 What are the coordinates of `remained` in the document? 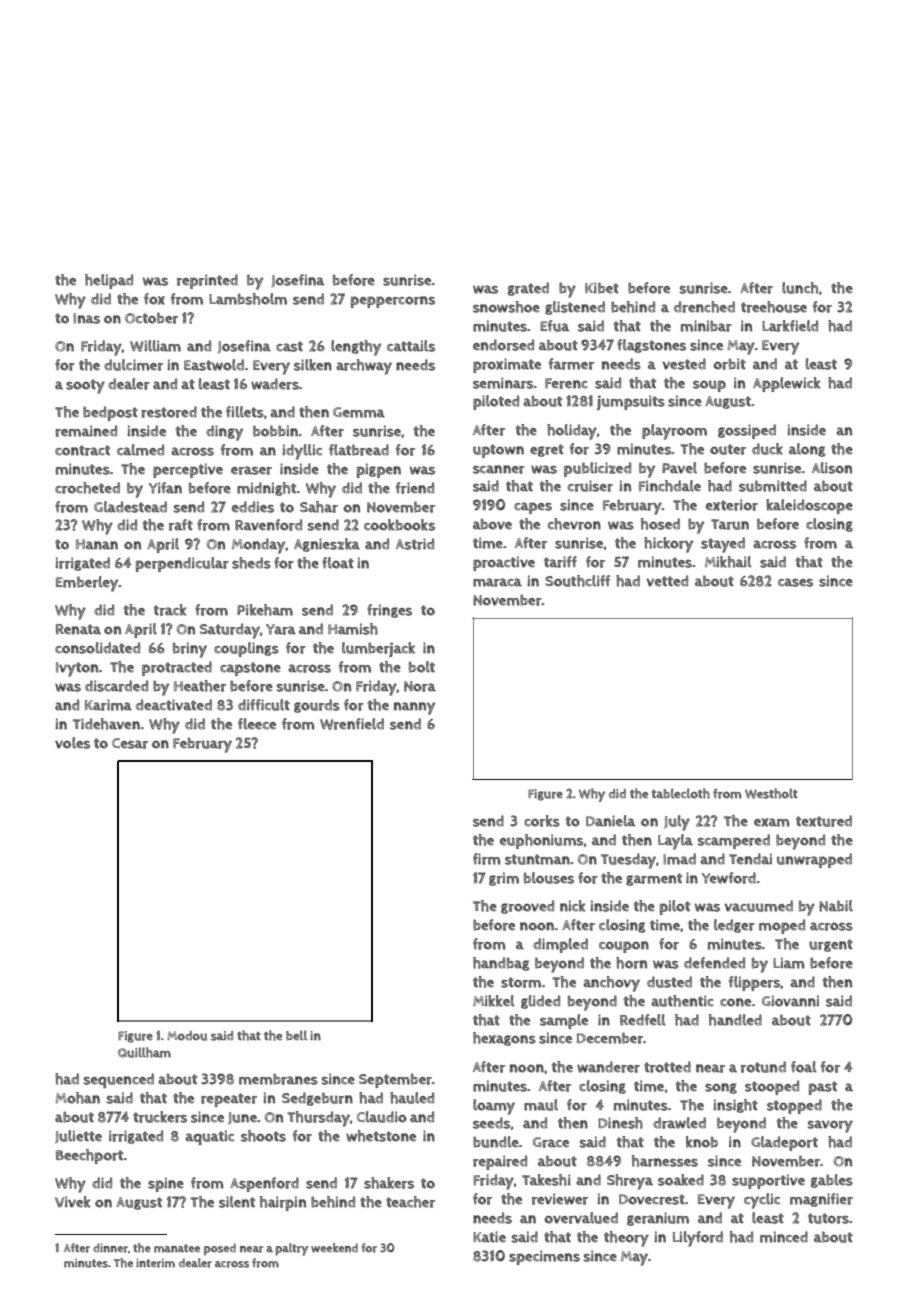 It's located at (86, 431).
